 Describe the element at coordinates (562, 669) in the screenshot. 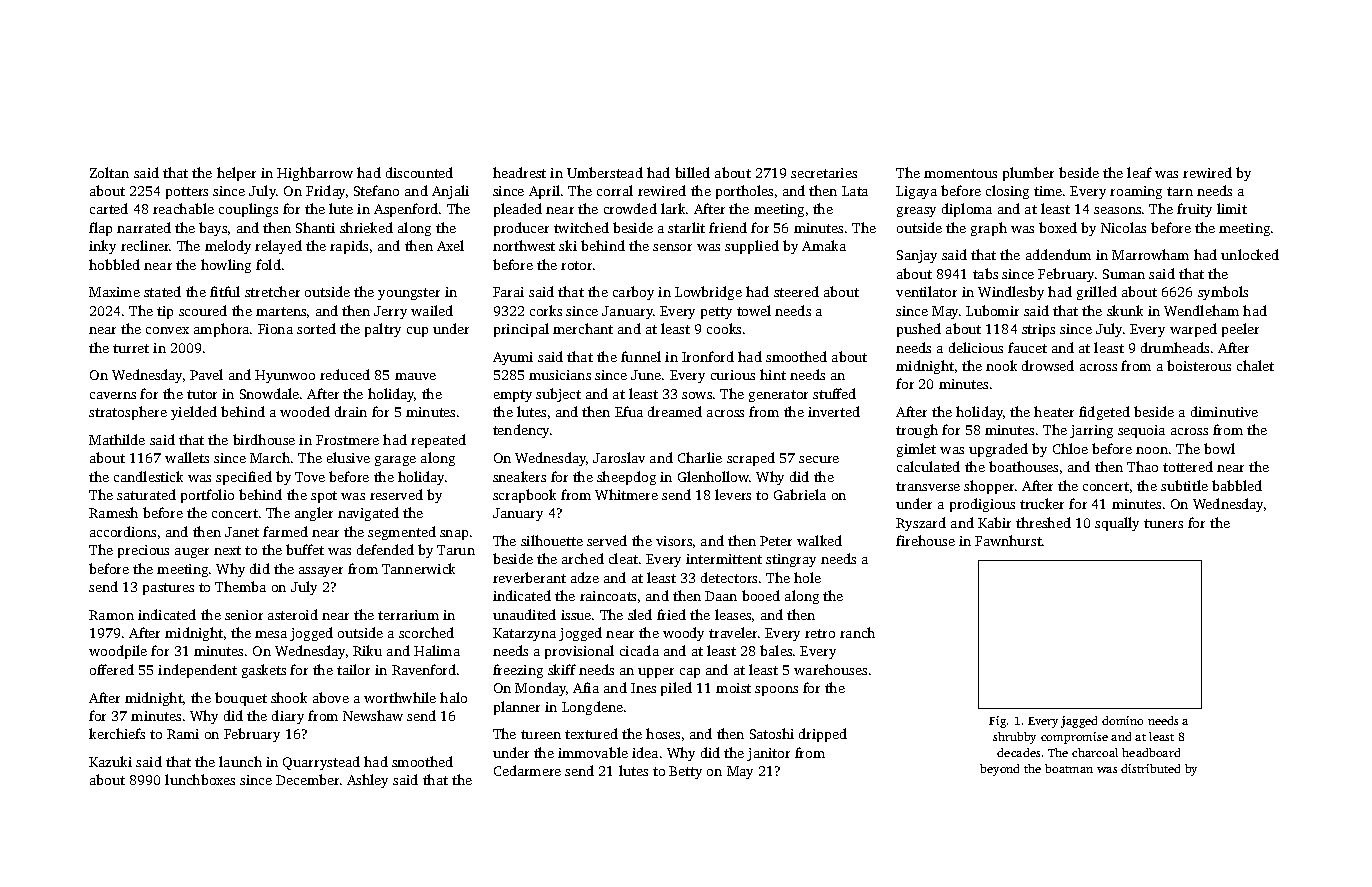

I see `skiff` at that location.
